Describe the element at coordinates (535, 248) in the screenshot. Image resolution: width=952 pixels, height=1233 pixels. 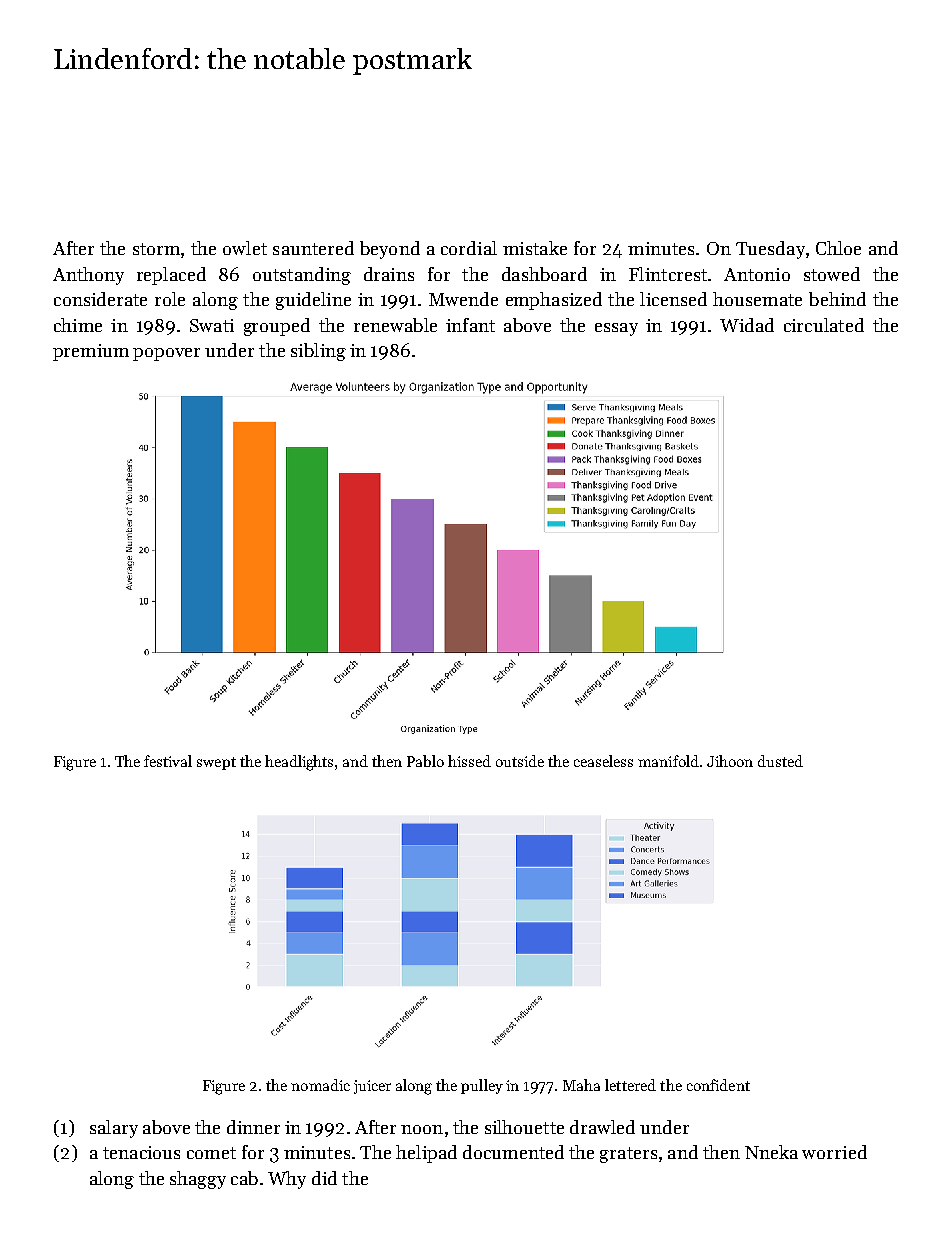
I see `mistake` at that location.
